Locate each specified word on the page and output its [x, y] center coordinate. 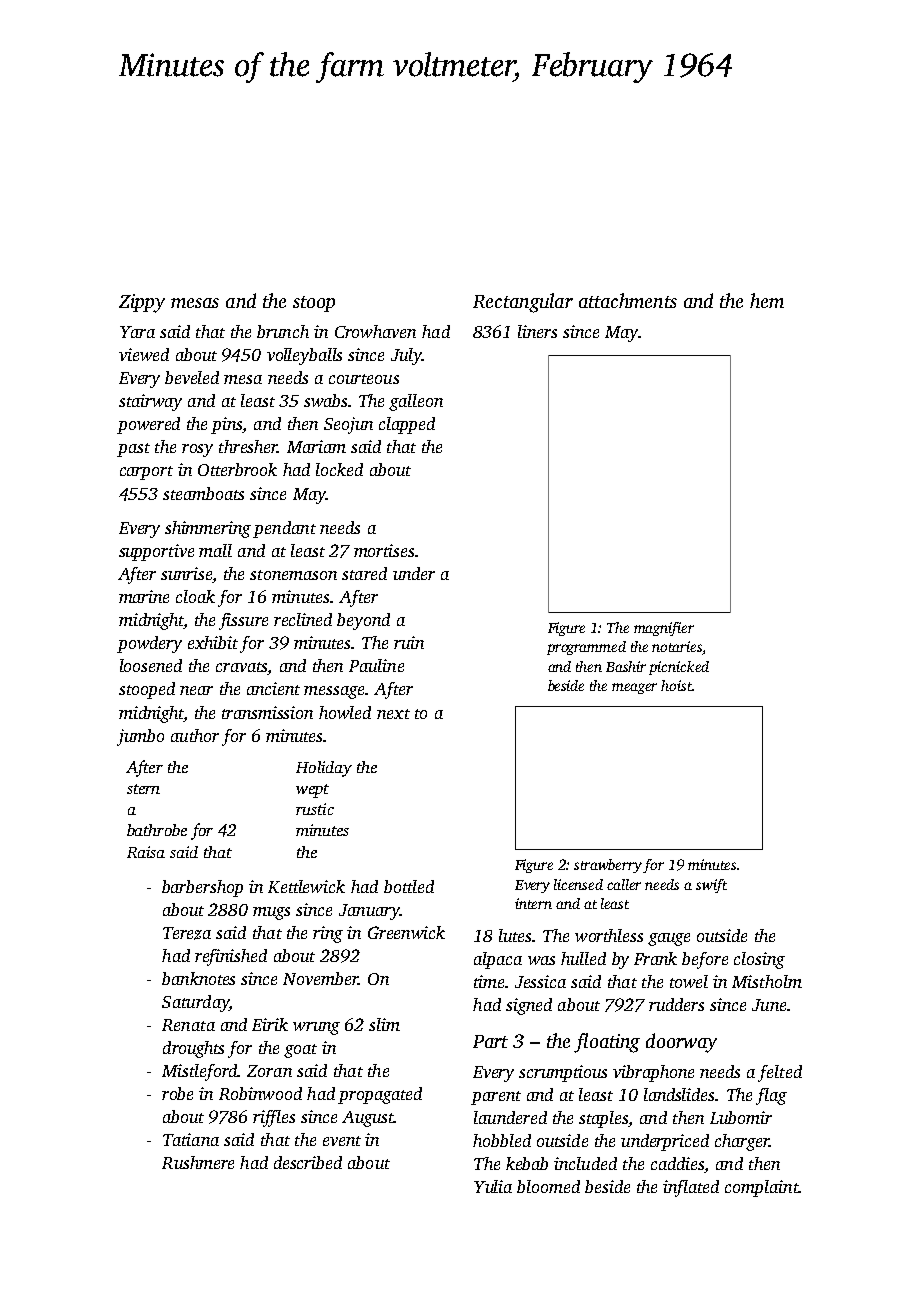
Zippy [142, 303]
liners [537, 331]
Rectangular [523, 303]
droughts [193, 1049]
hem [767, 300]
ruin [409, 642]
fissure [243, 621]
